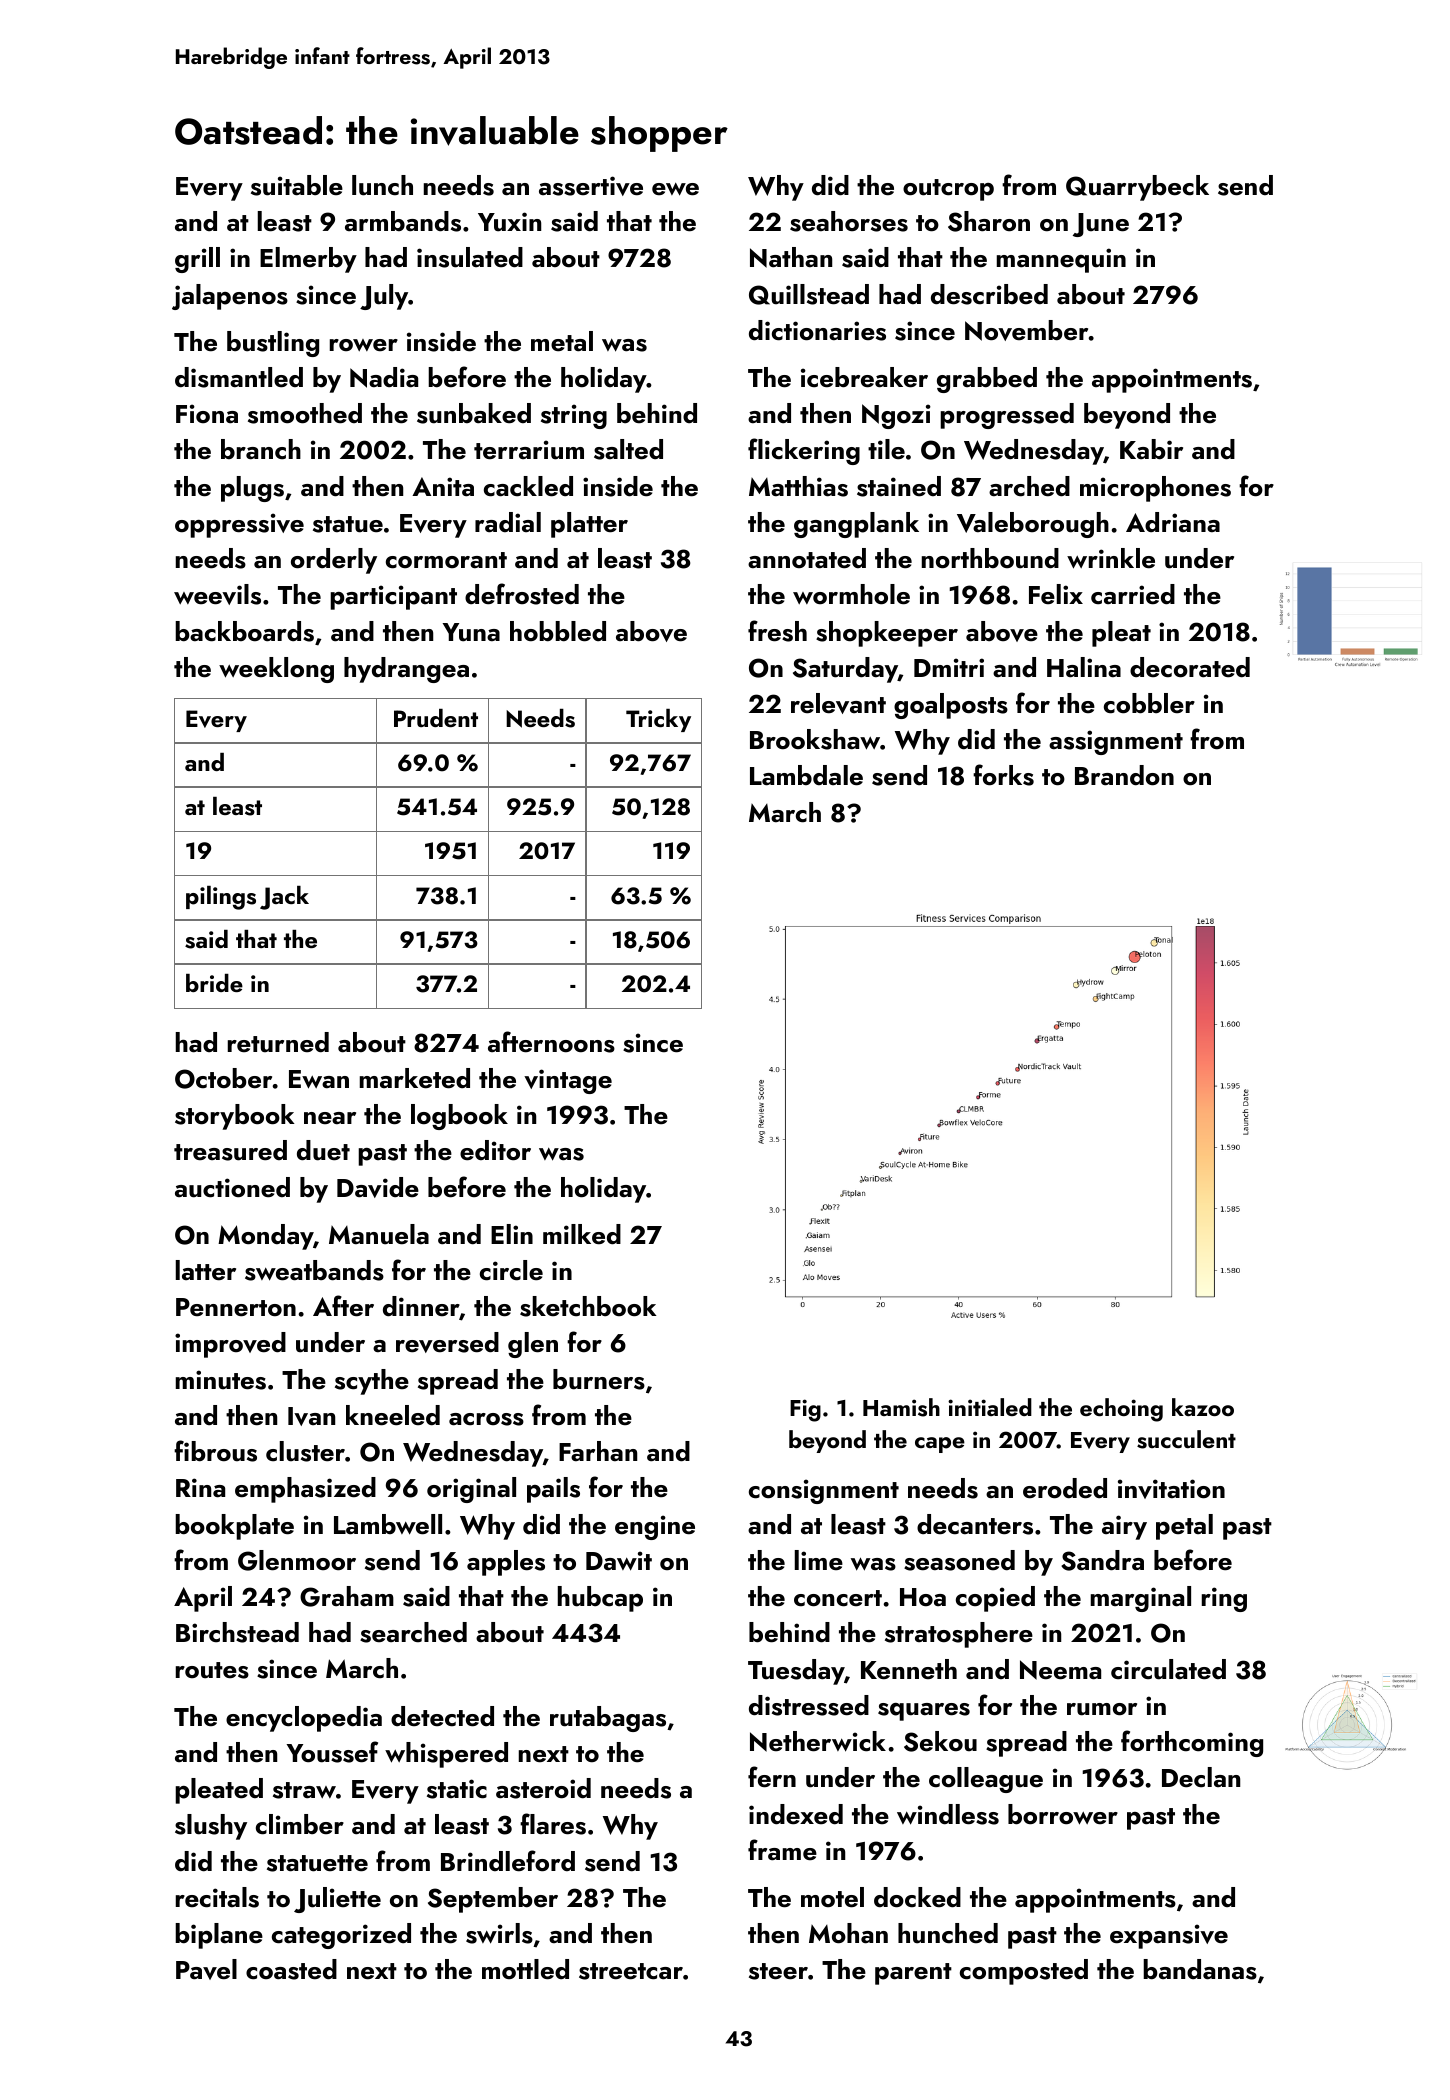  What do you see at coordinates (207, 414) in the screenshot?
I see `Fiona` at bounding box center [207, 414].
